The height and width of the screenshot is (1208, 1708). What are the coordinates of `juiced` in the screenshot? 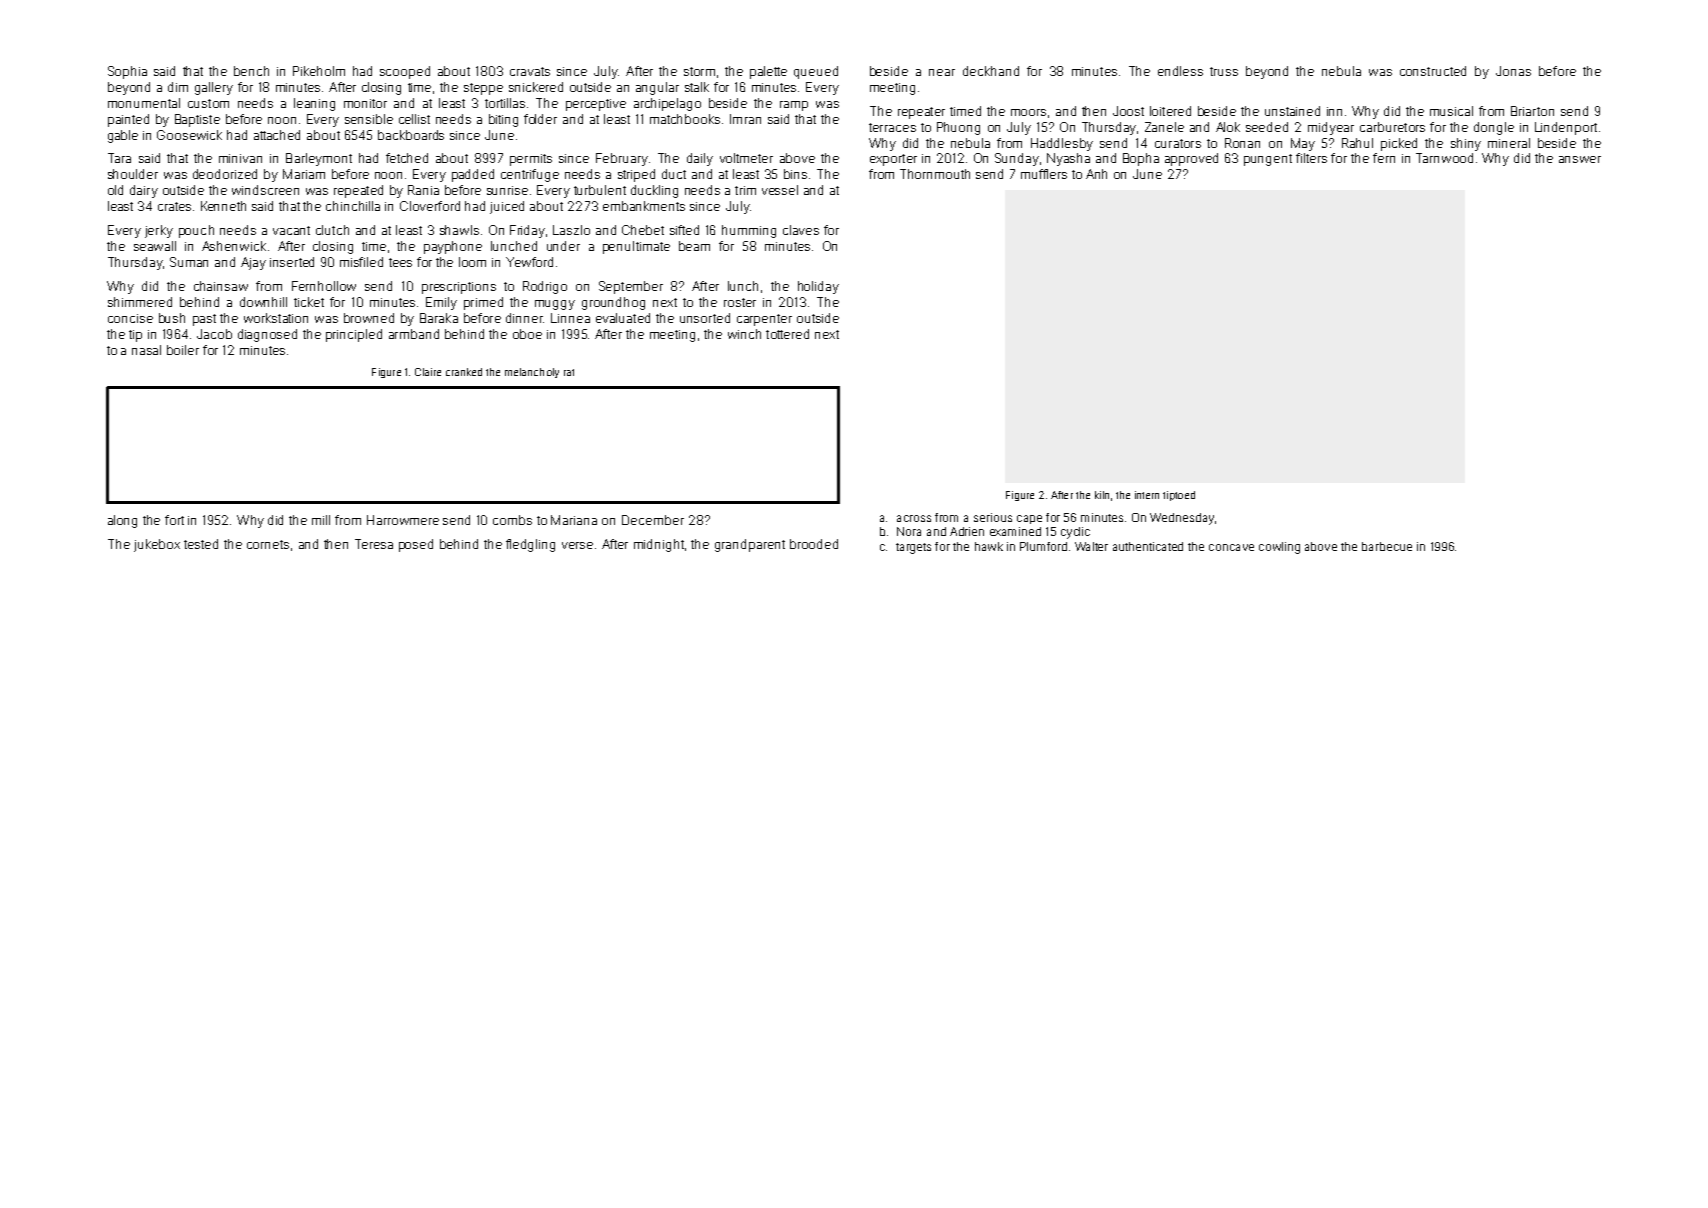 It's located at (507, 207).
